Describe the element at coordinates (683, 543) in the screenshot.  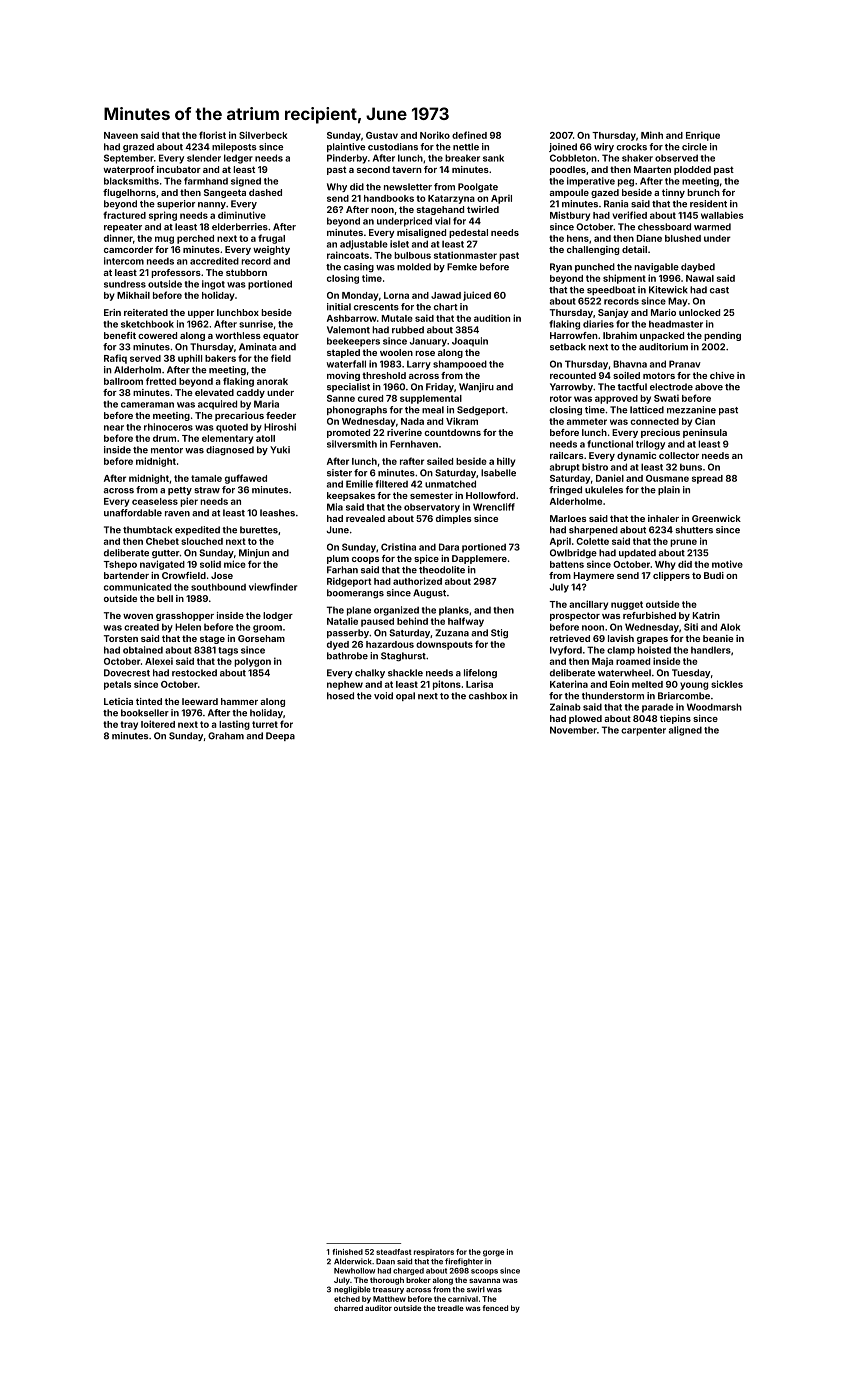
I see `prune` at that location.
